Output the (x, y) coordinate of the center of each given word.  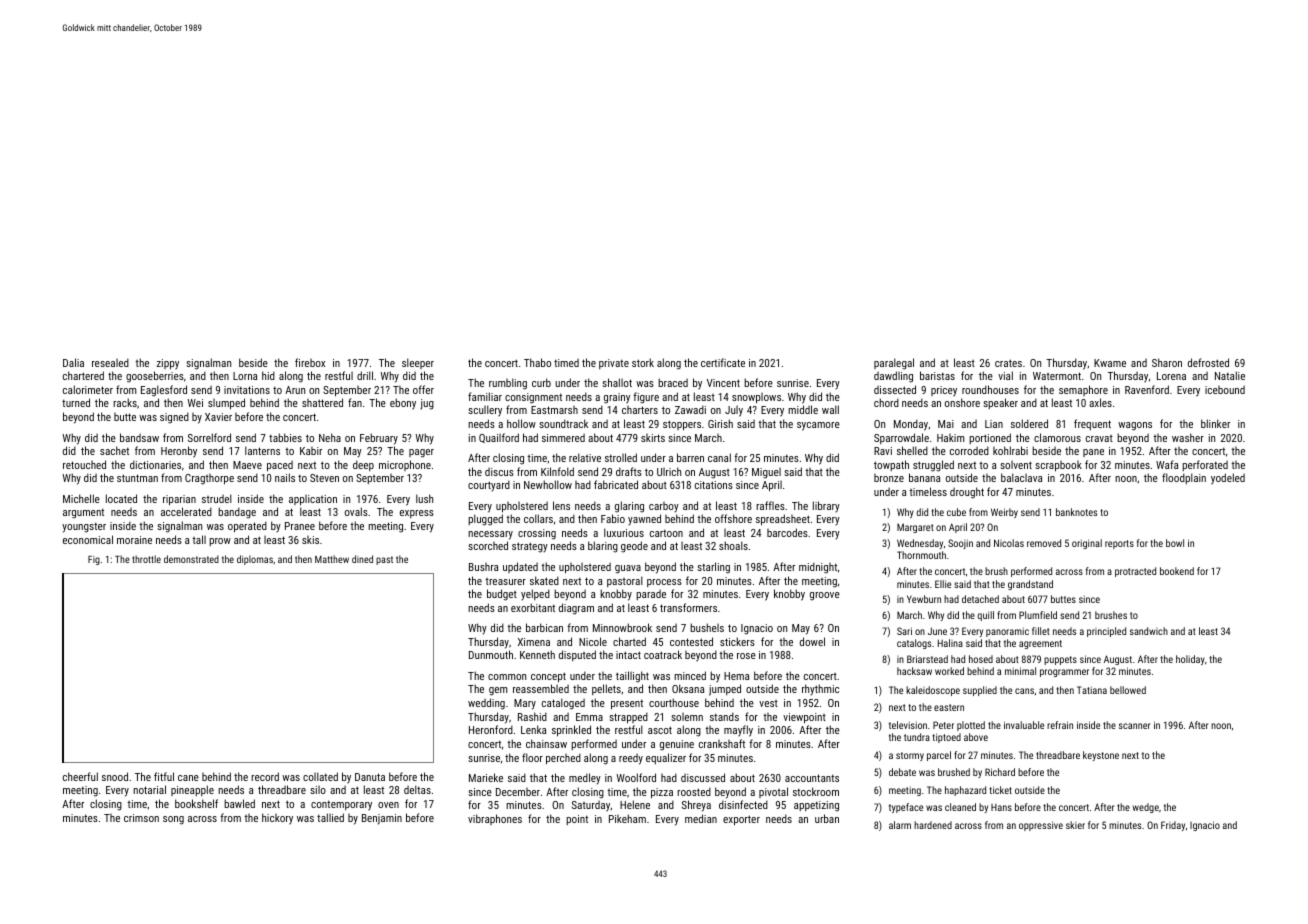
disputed (577, 655)
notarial (149, 789)
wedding (486, 704)
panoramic (1007, 632)
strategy (530, 547)
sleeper (418, 363)
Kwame (1110, 363)
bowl (1175, 543)
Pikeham (627, 818)
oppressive (1041, 826)
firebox (310, 362)
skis (310, 540)
